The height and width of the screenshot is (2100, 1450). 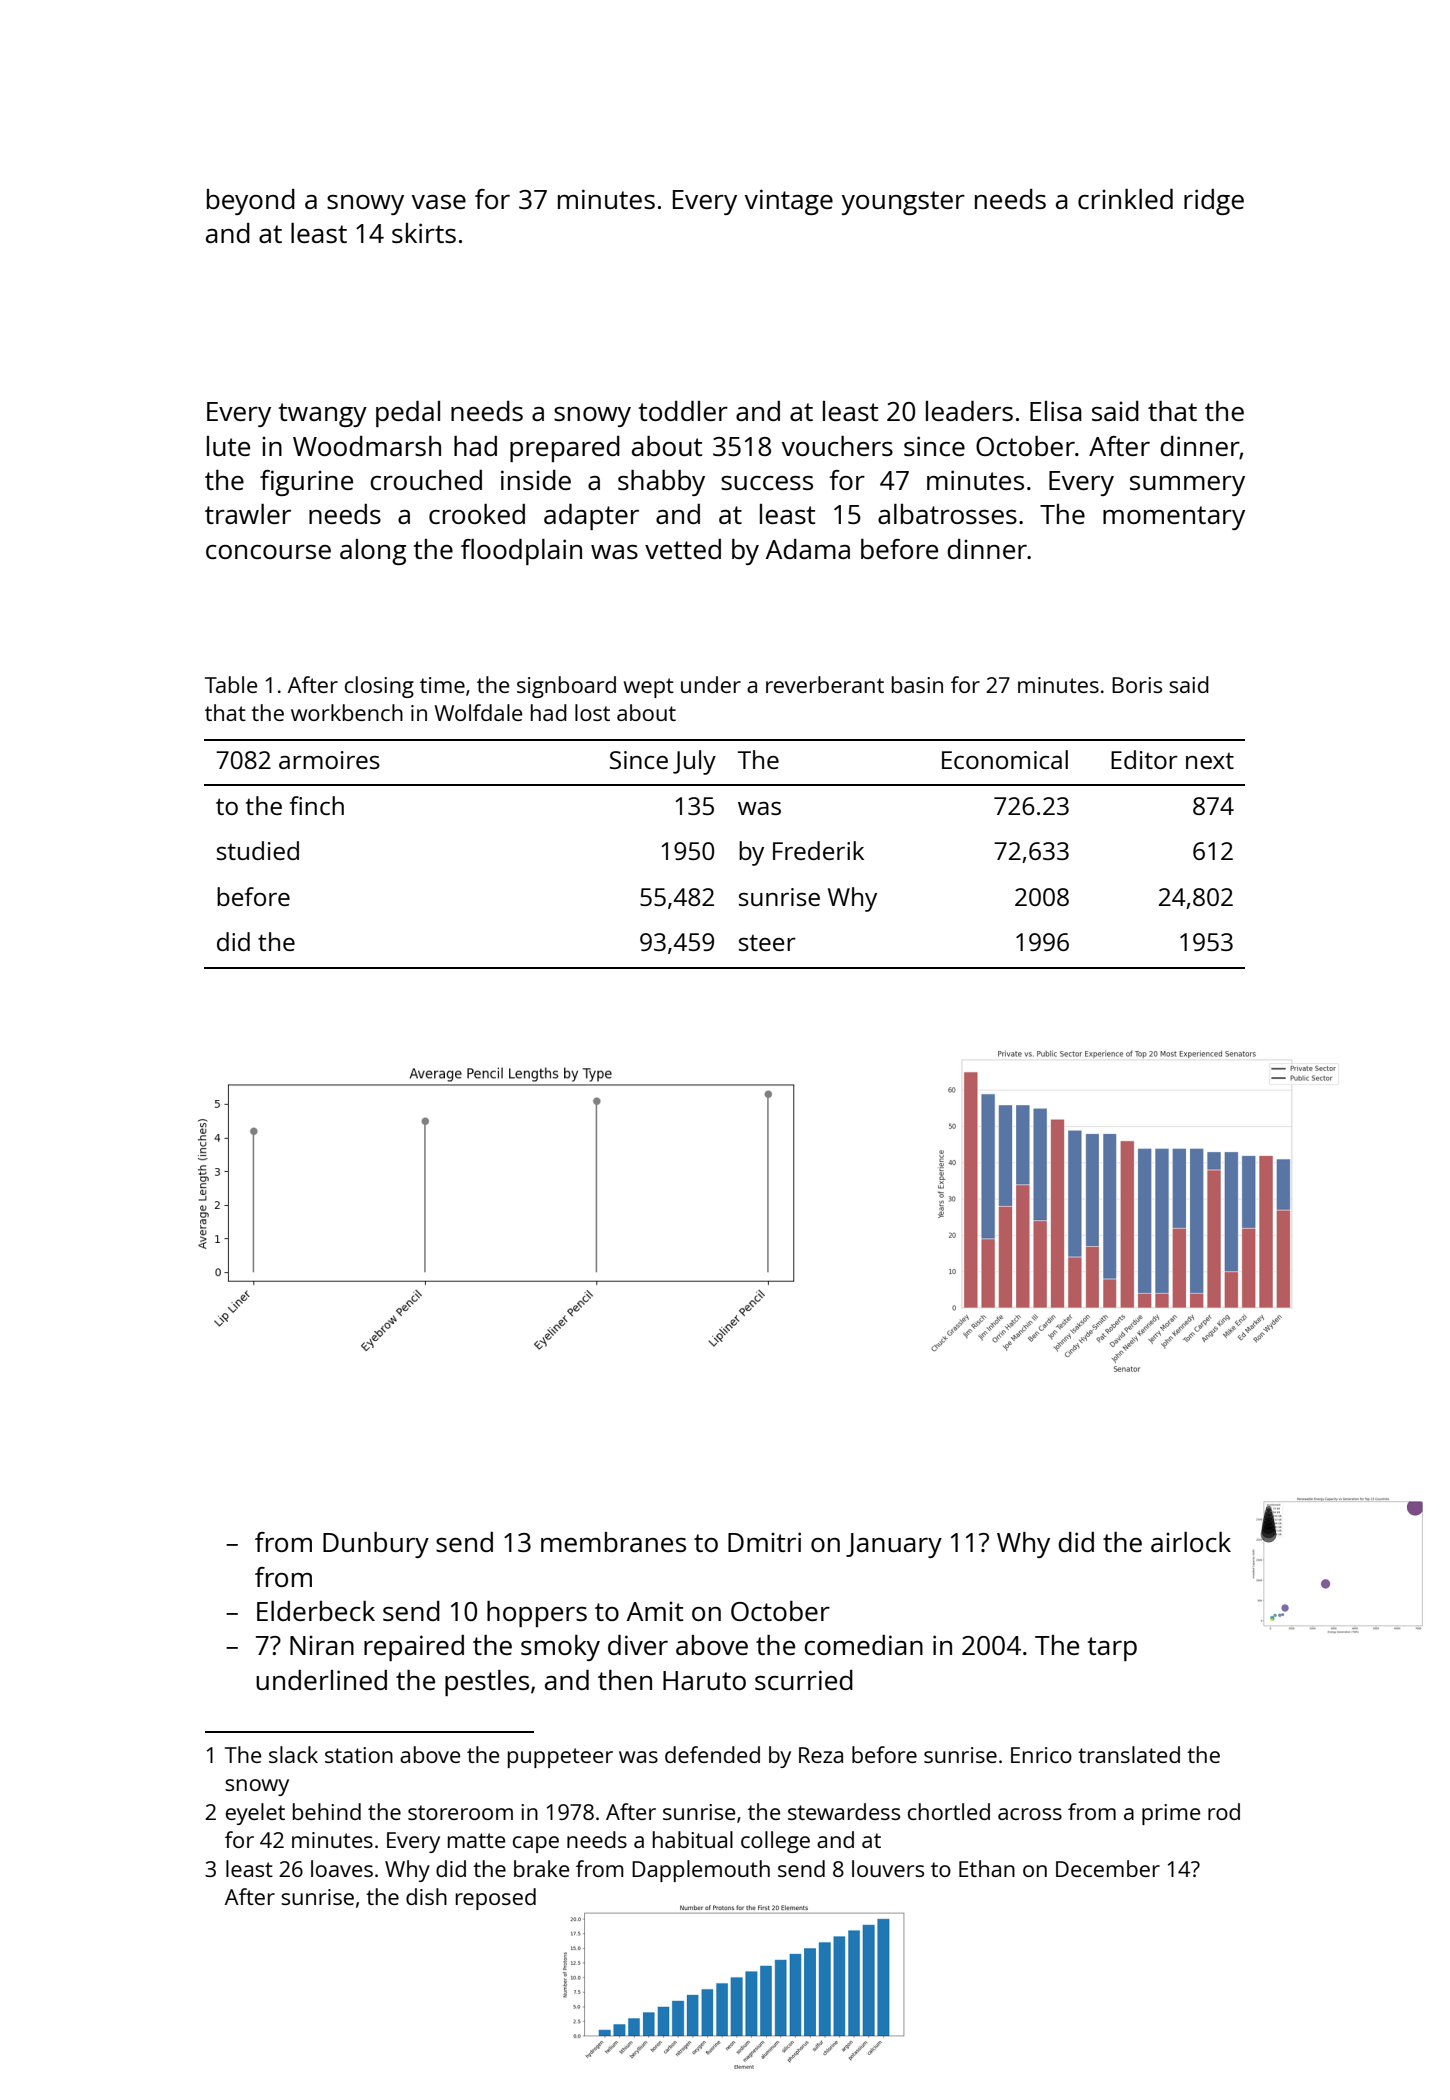 What do you see at coordinates (460, 1812) in the screenshot?
I see `storeroom` at bounding box center [460, 1812].
